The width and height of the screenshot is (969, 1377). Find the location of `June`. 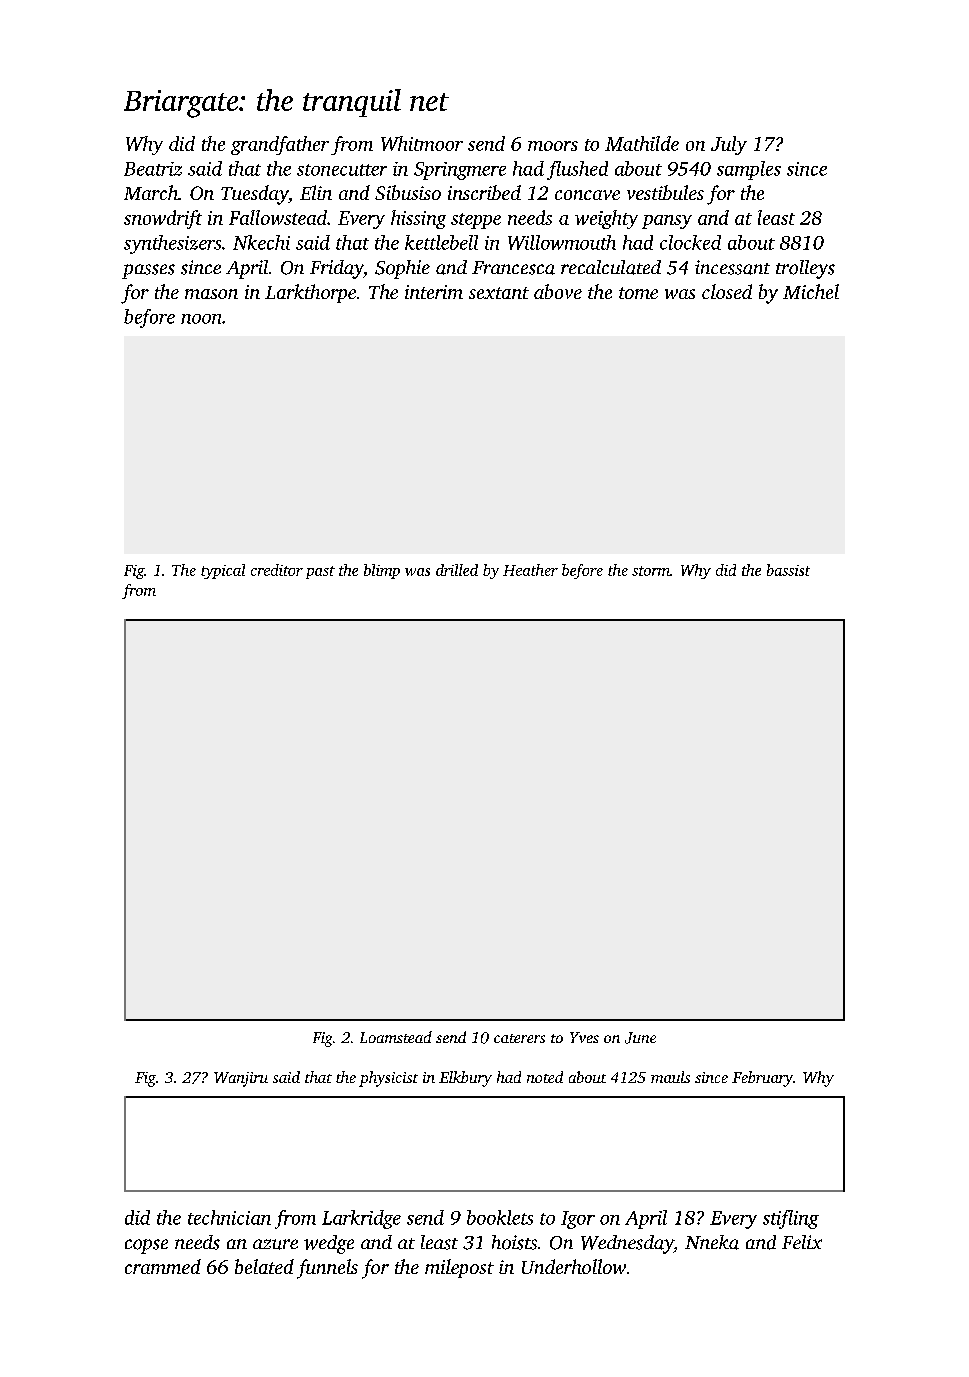

June is located at coordinates (640, 1038).
